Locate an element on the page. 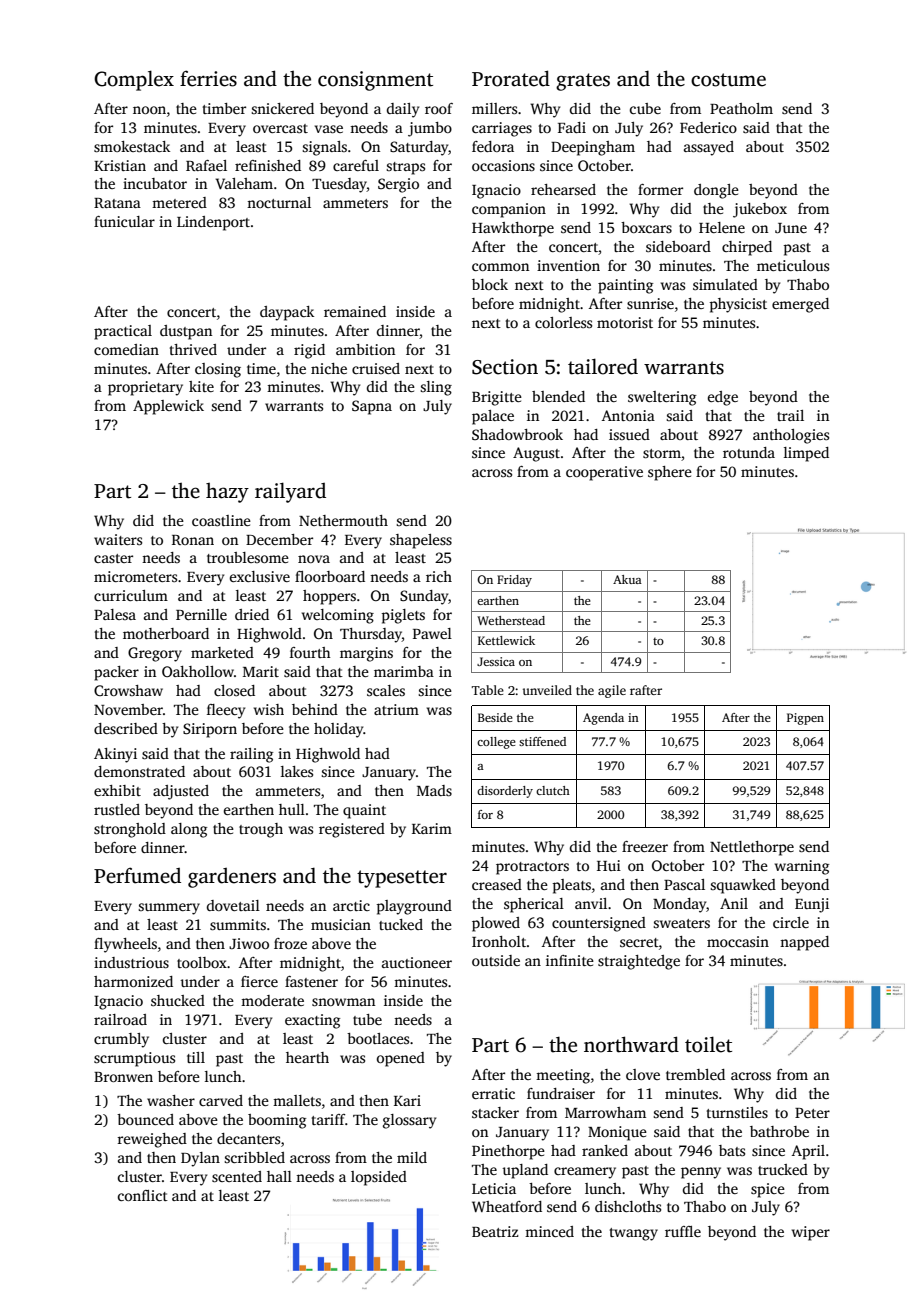 The width and height of the document is (924, 1308). troublesome is located at coordinates (248, 557).
